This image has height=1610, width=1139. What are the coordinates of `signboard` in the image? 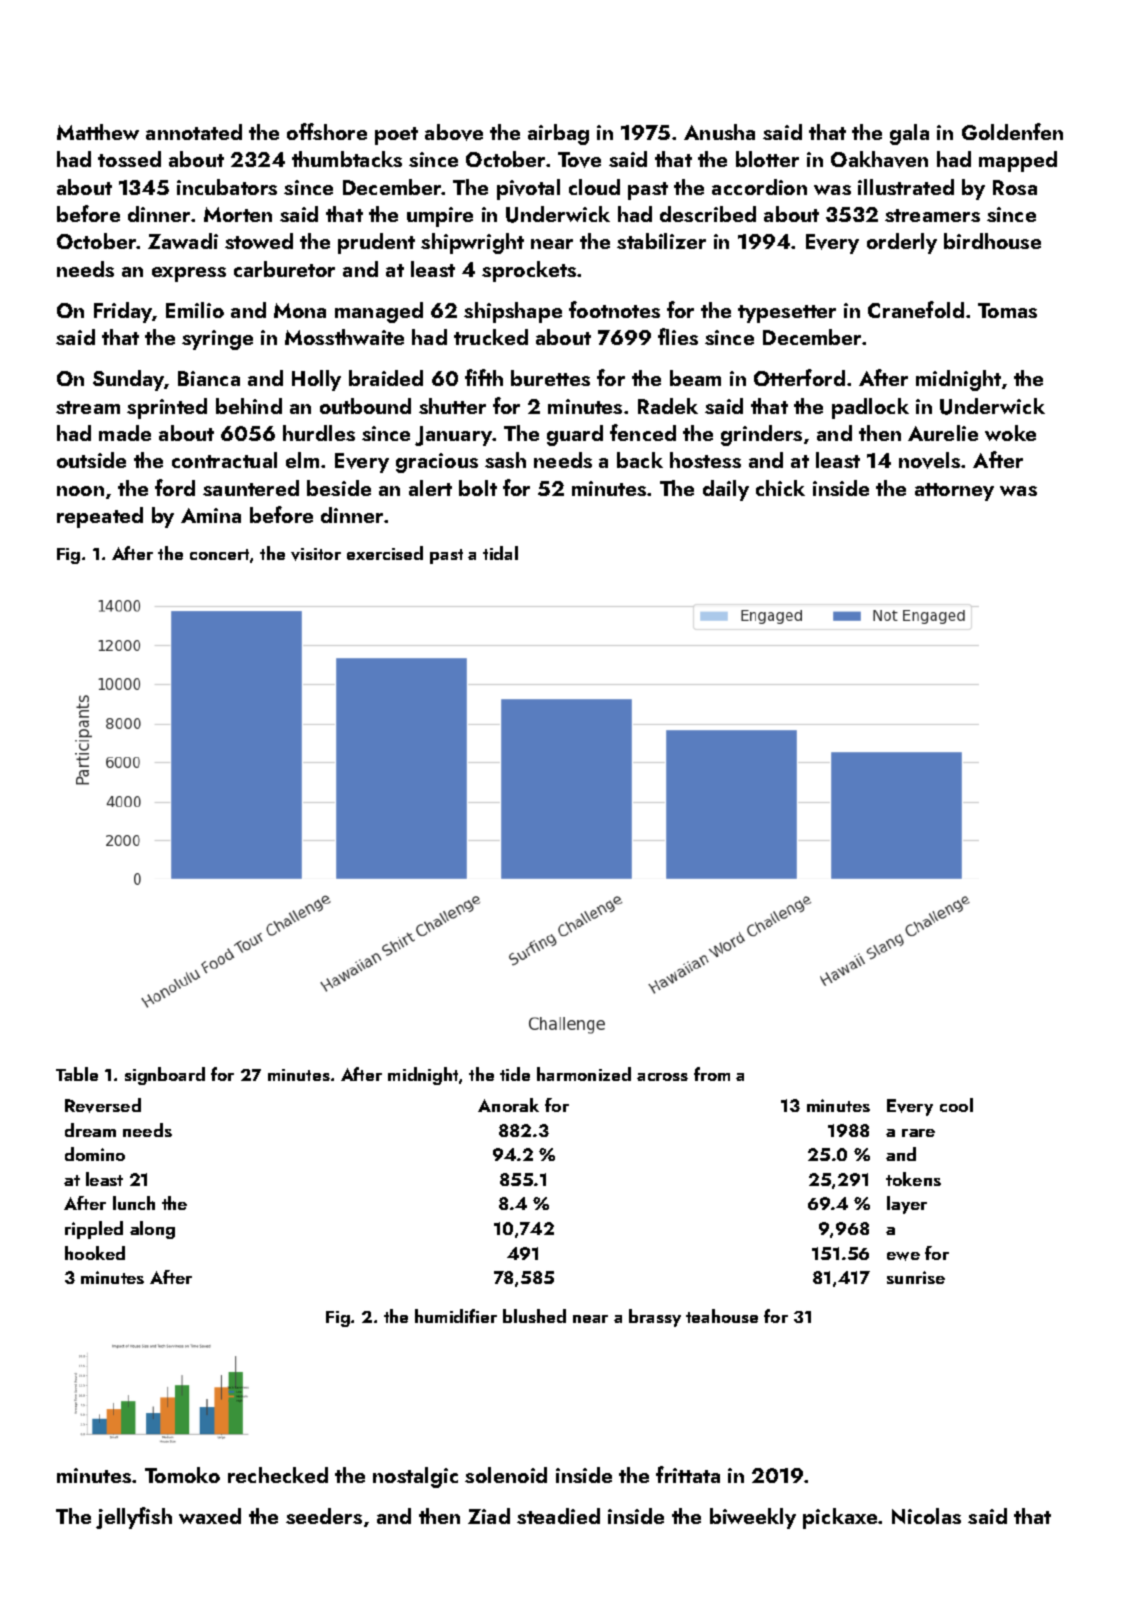 It's located at (165, 1076).
